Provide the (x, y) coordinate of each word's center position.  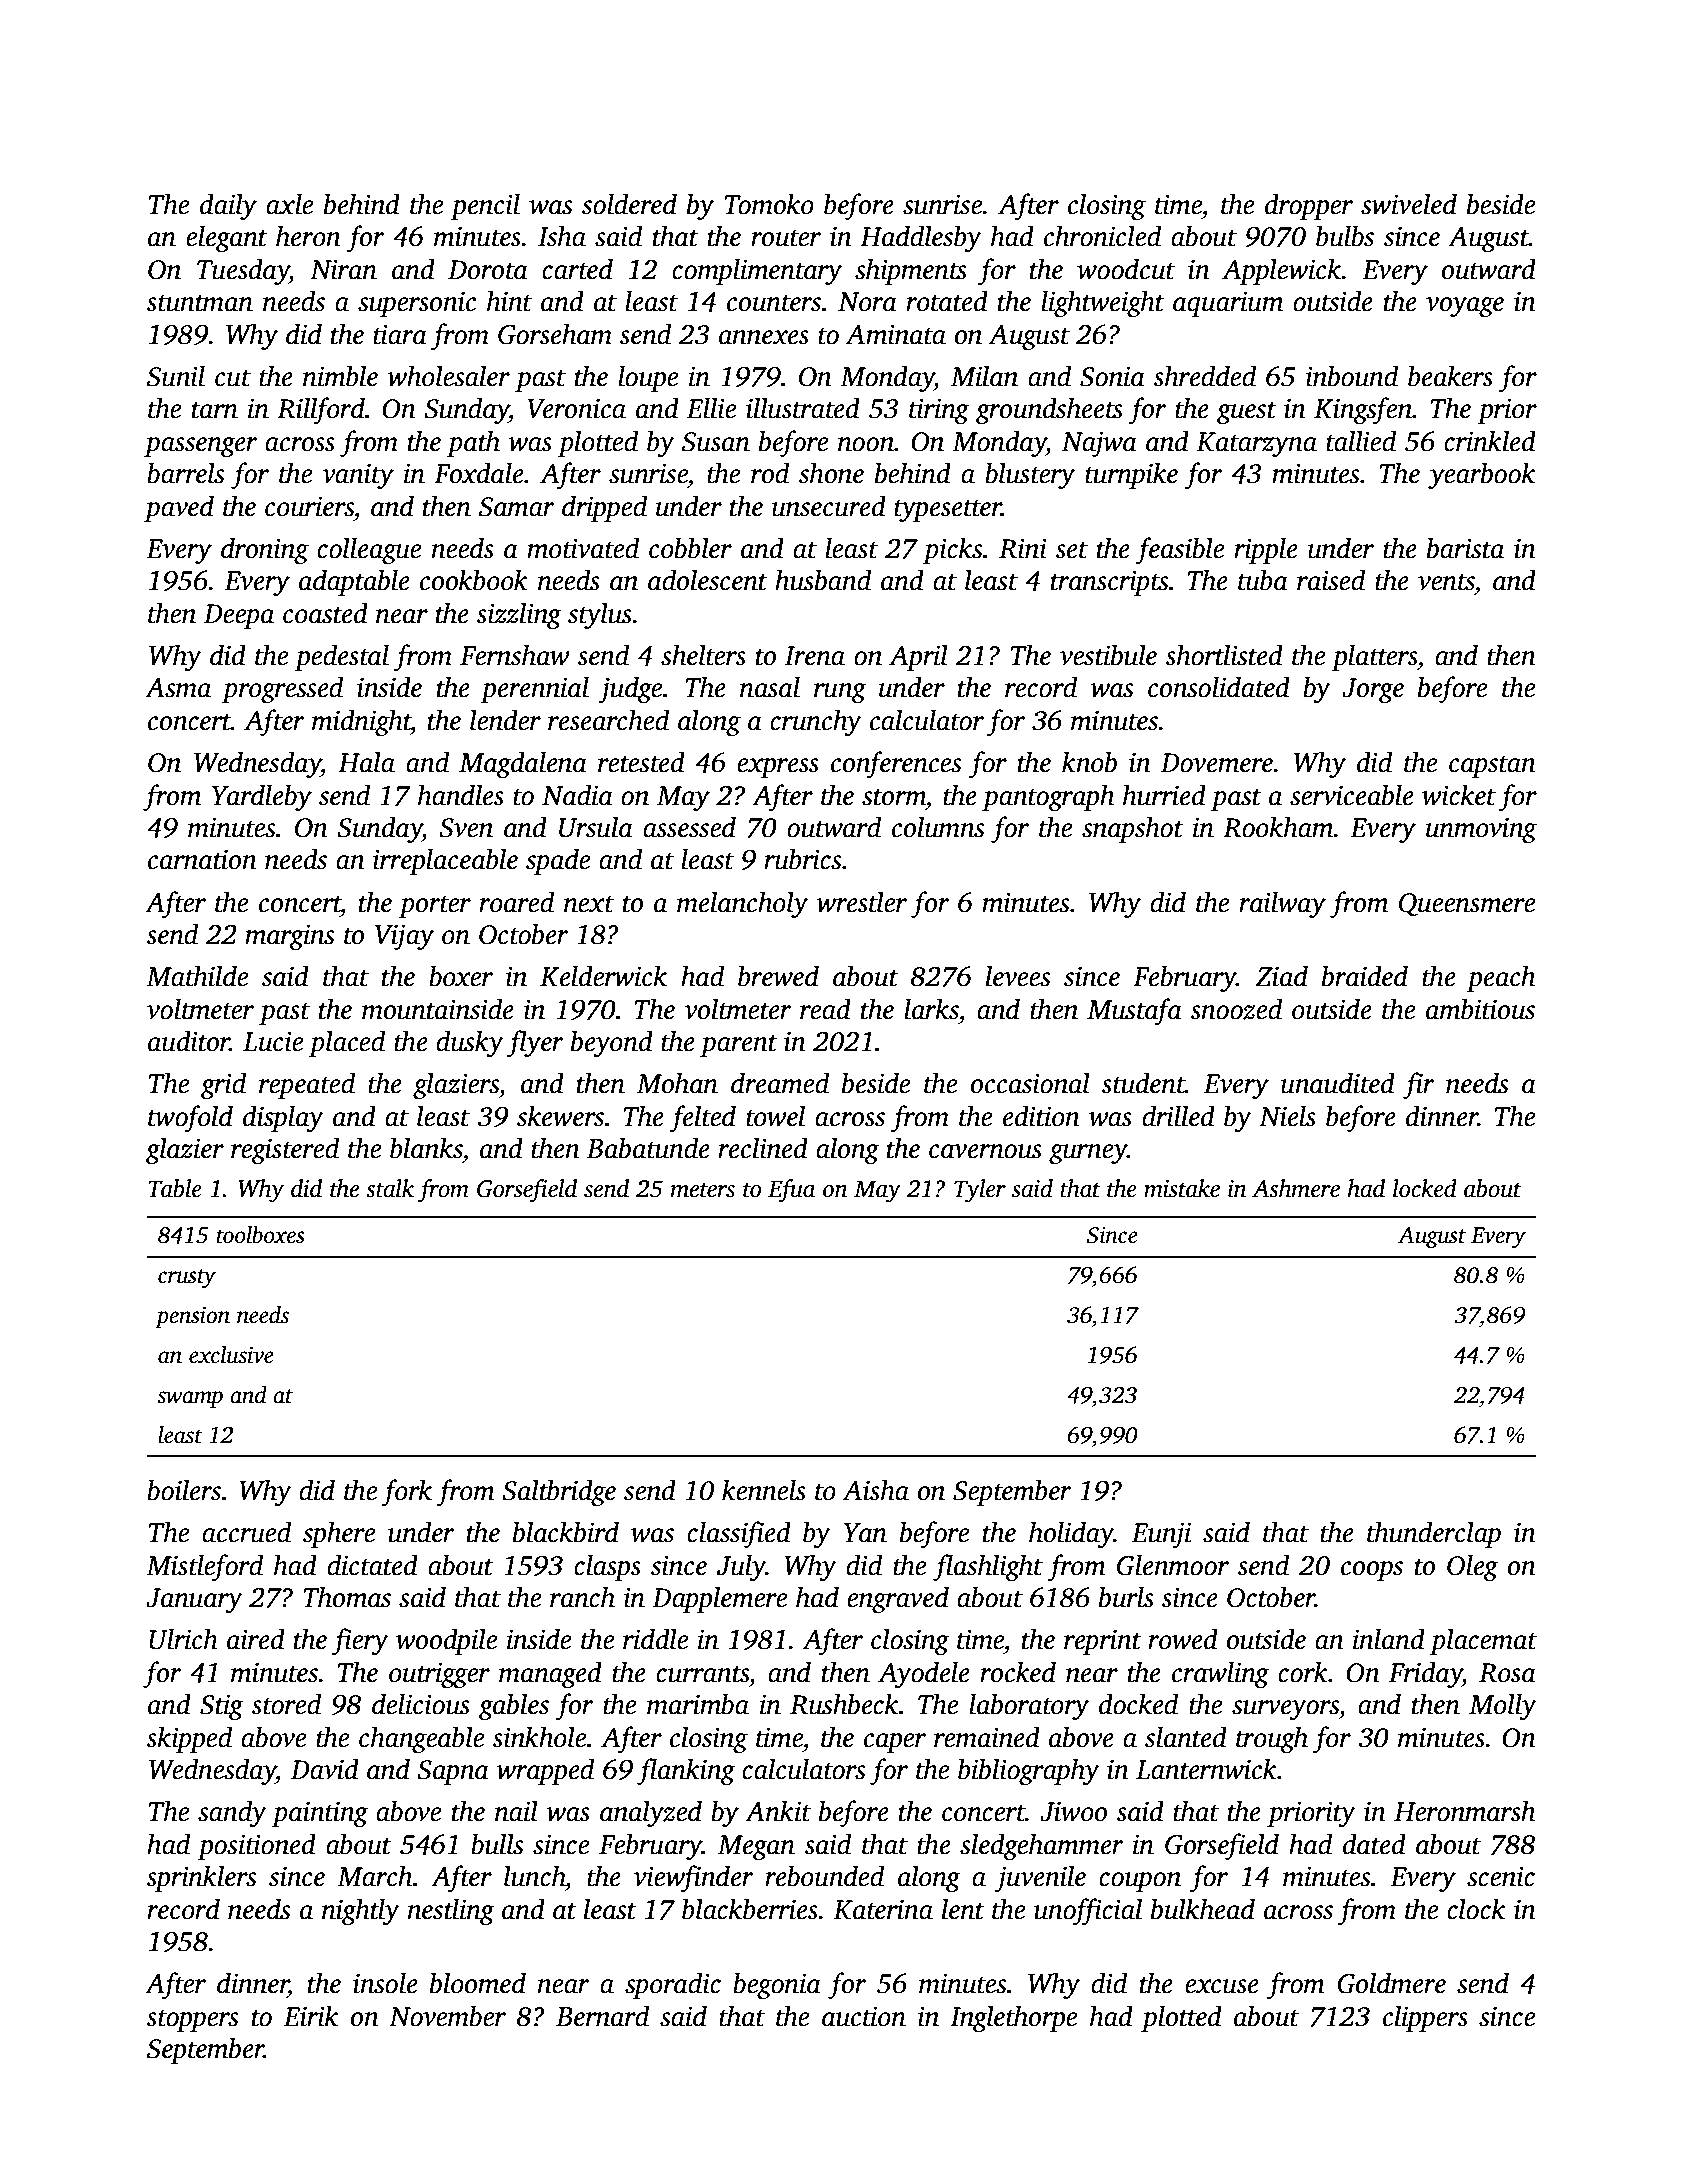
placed (347, 1043)
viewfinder (693, 1878)
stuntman (200, 303)
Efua (791, 1191)
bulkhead (1203, 1909)
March (375, 1876)
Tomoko (769, 204)
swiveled (1409, 204)
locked (1425, 1188)
